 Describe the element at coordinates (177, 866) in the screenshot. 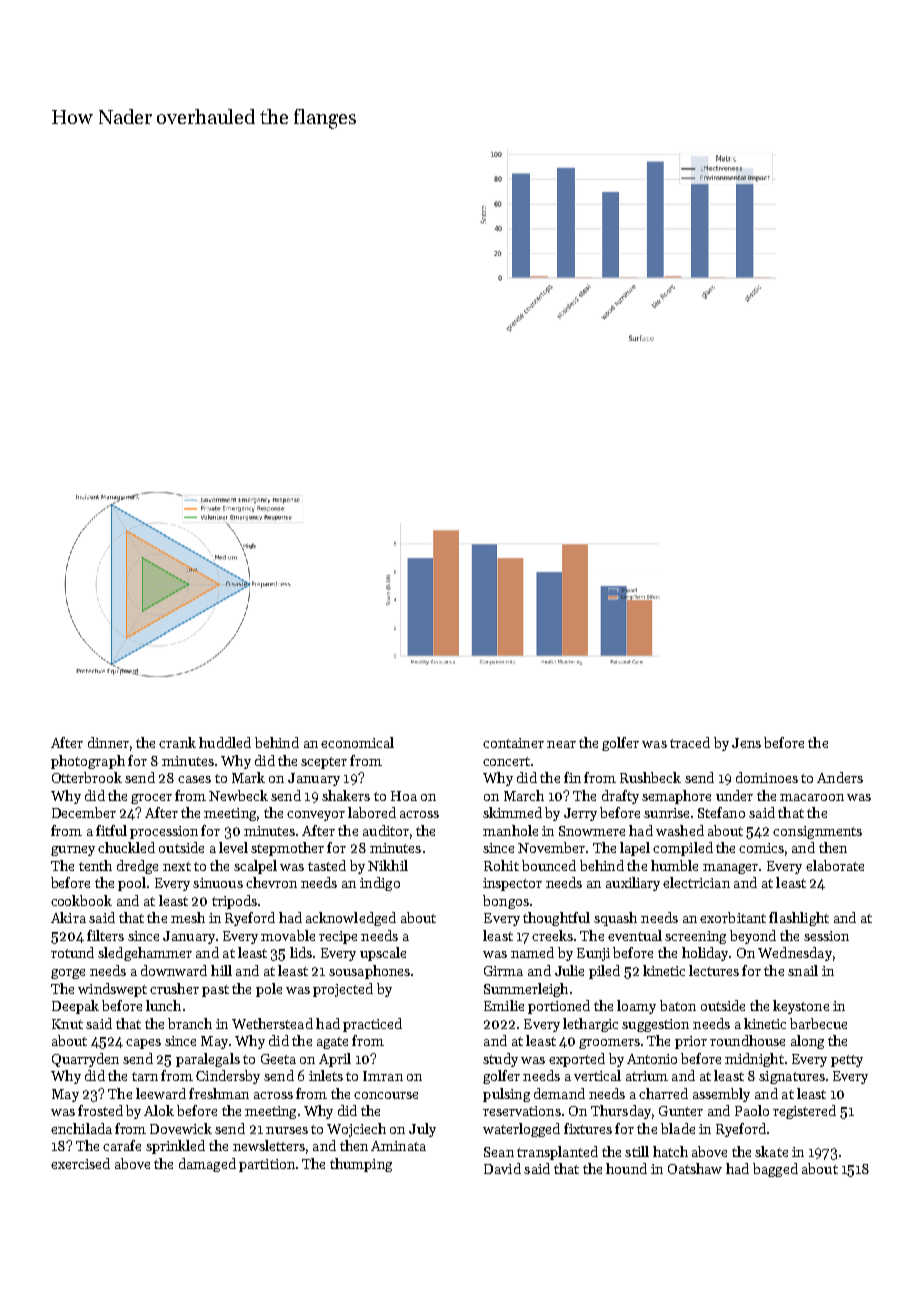

I see `next` at that location.
